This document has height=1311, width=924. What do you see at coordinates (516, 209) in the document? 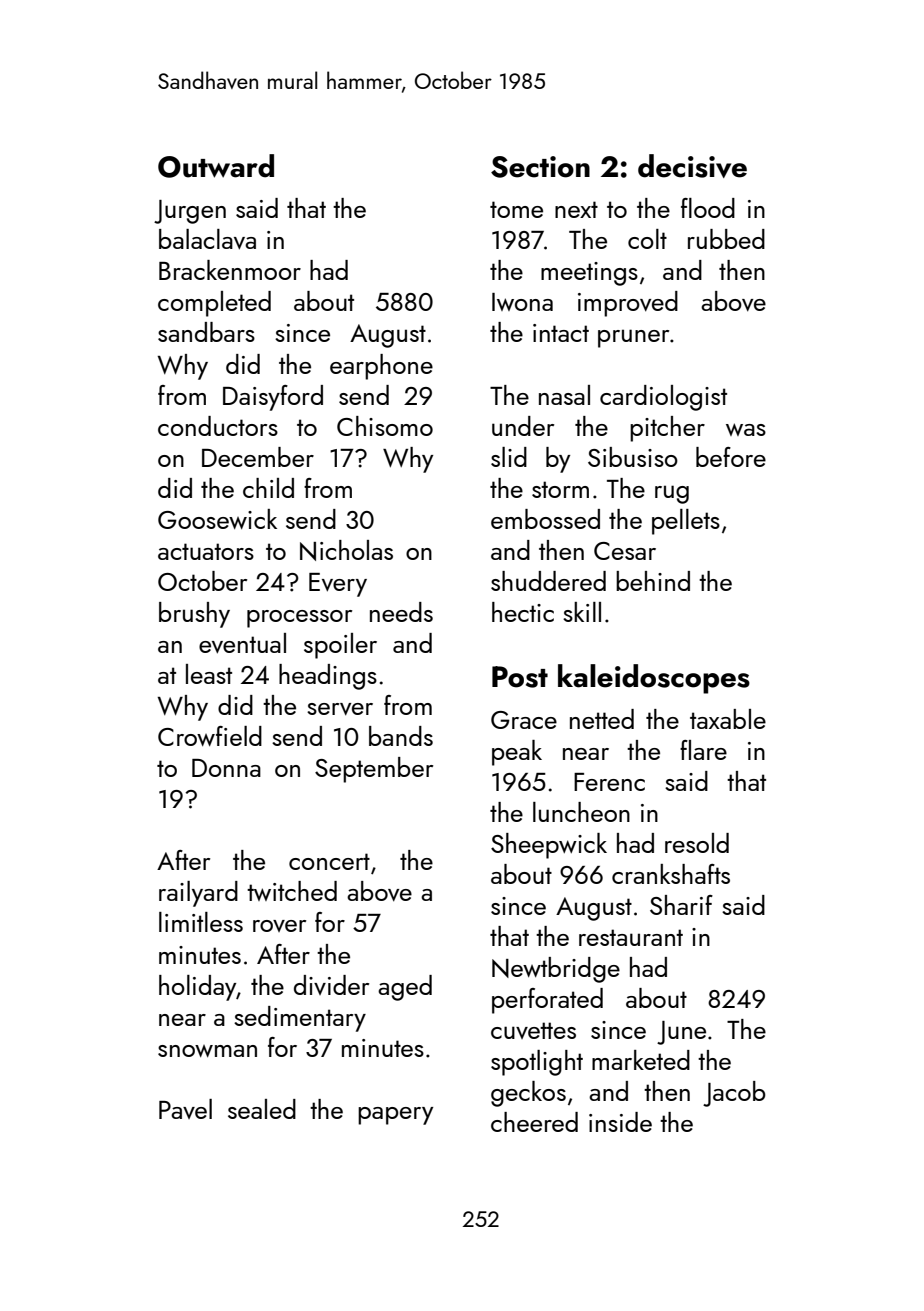
I see `tome` at bounding box center [516, 209].
